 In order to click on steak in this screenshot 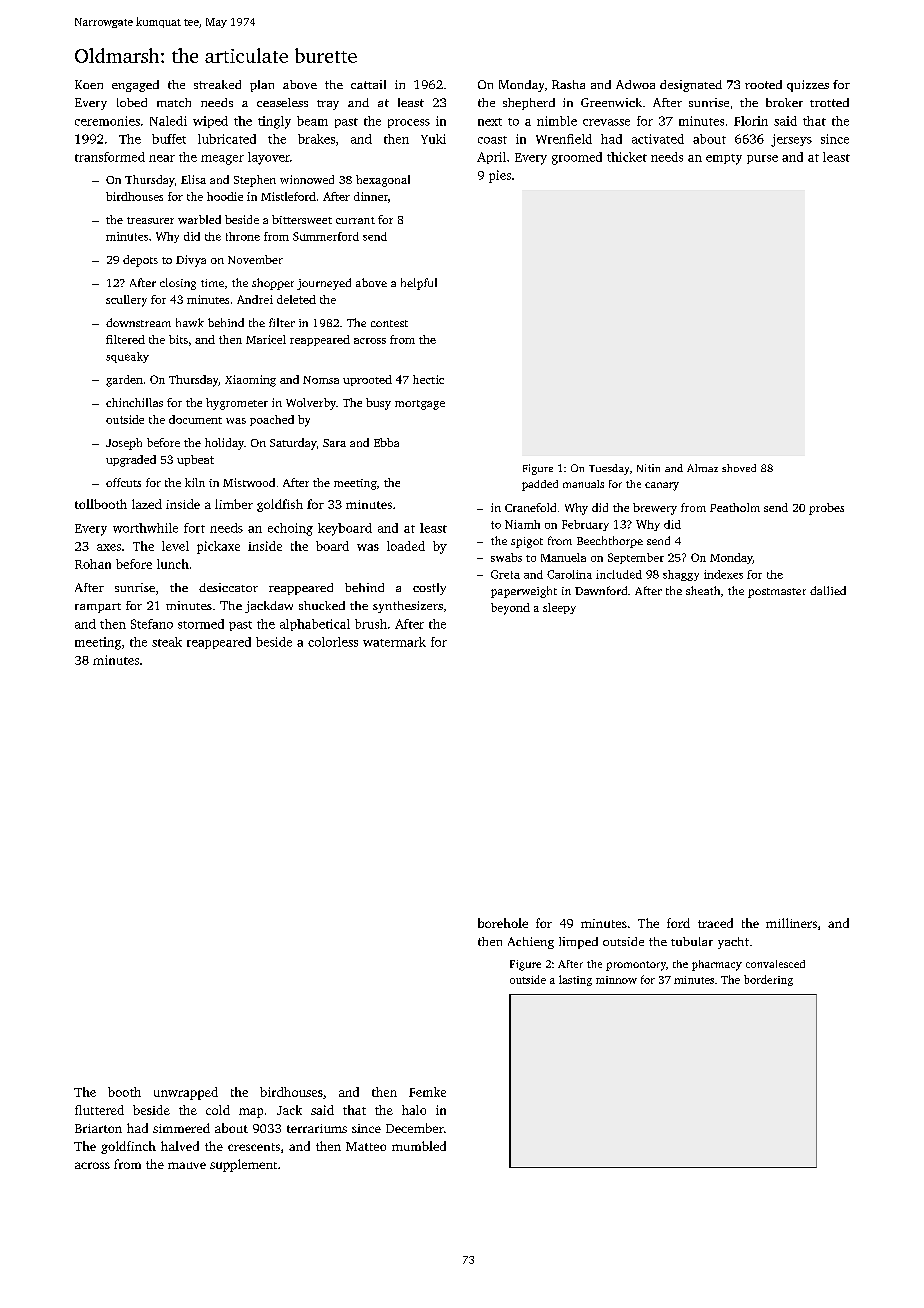, I will do `click(167, 642)`.
